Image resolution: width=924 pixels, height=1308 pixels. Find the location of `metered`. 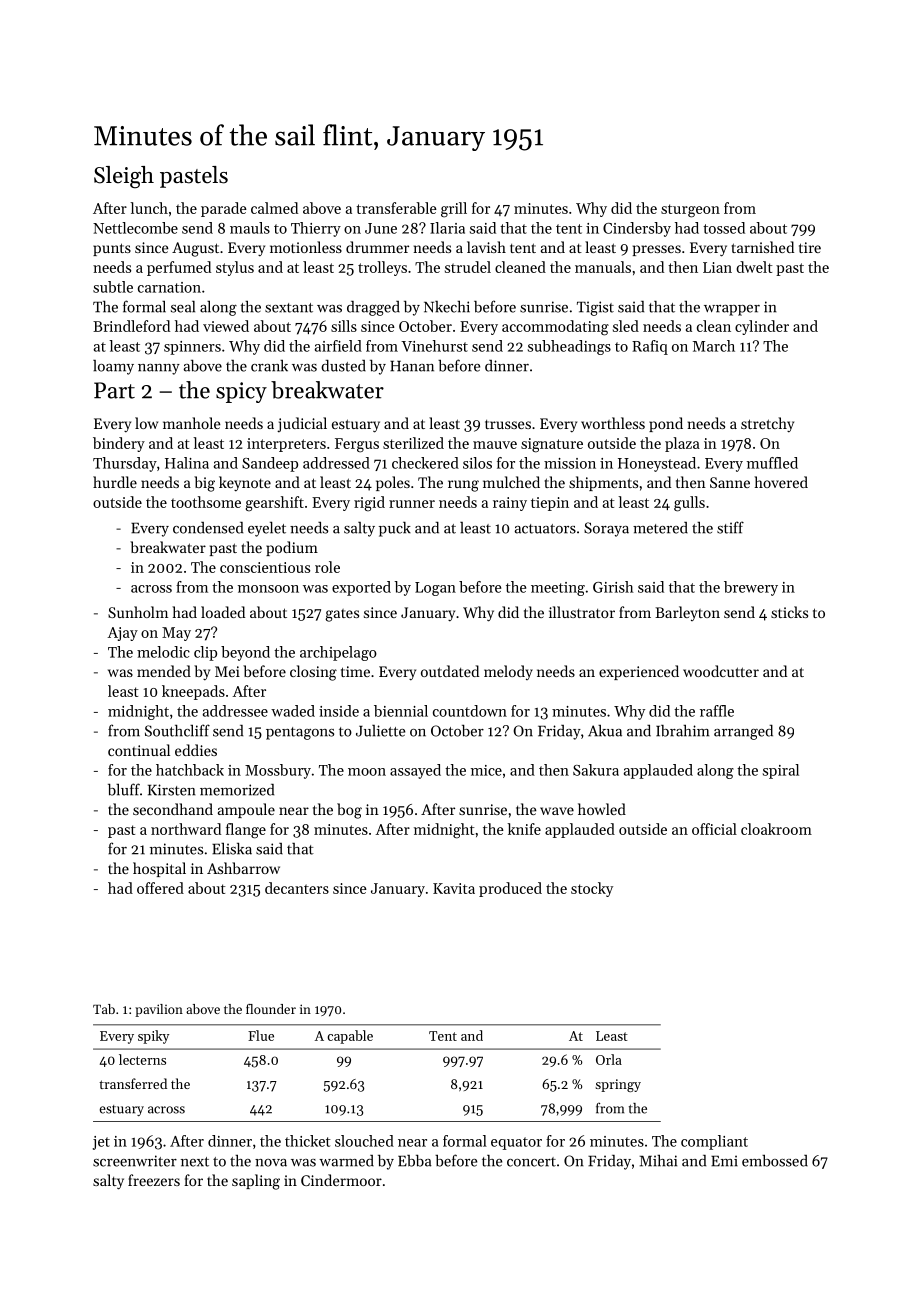

metered is located at coordinates (660, 528).
